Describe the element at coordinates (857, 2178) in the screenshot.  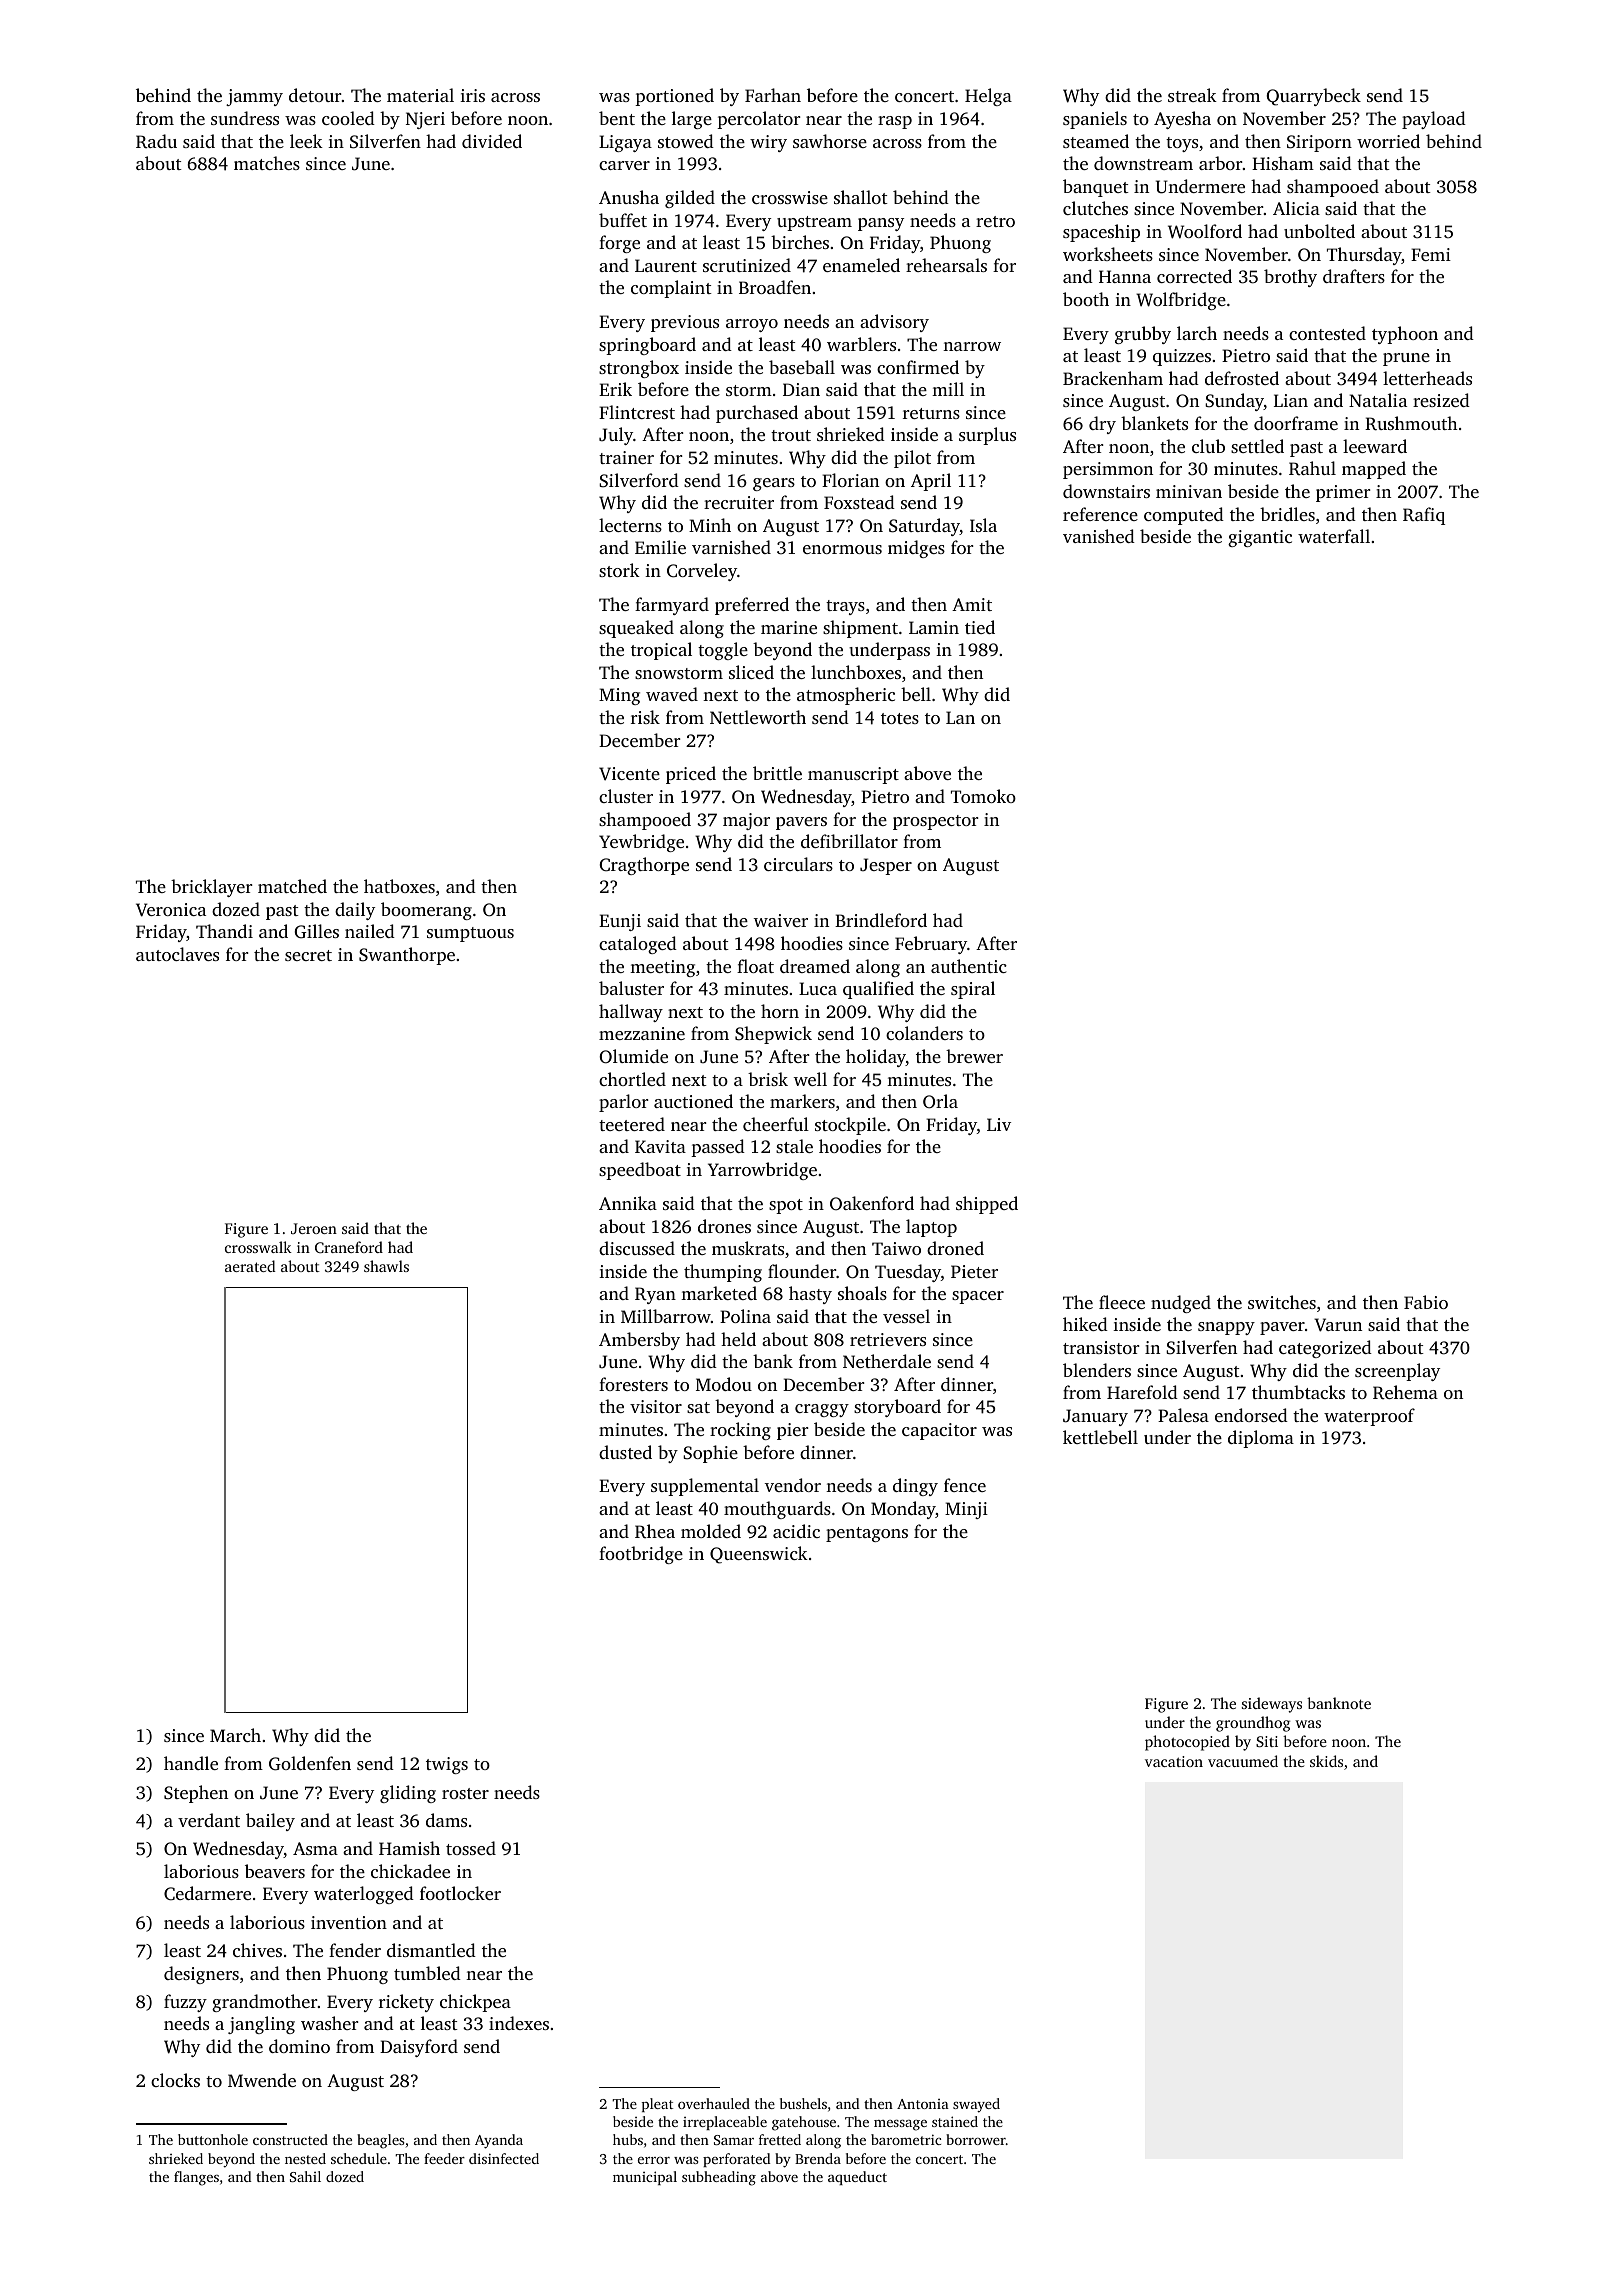
I see `aqueduct` at that location.
